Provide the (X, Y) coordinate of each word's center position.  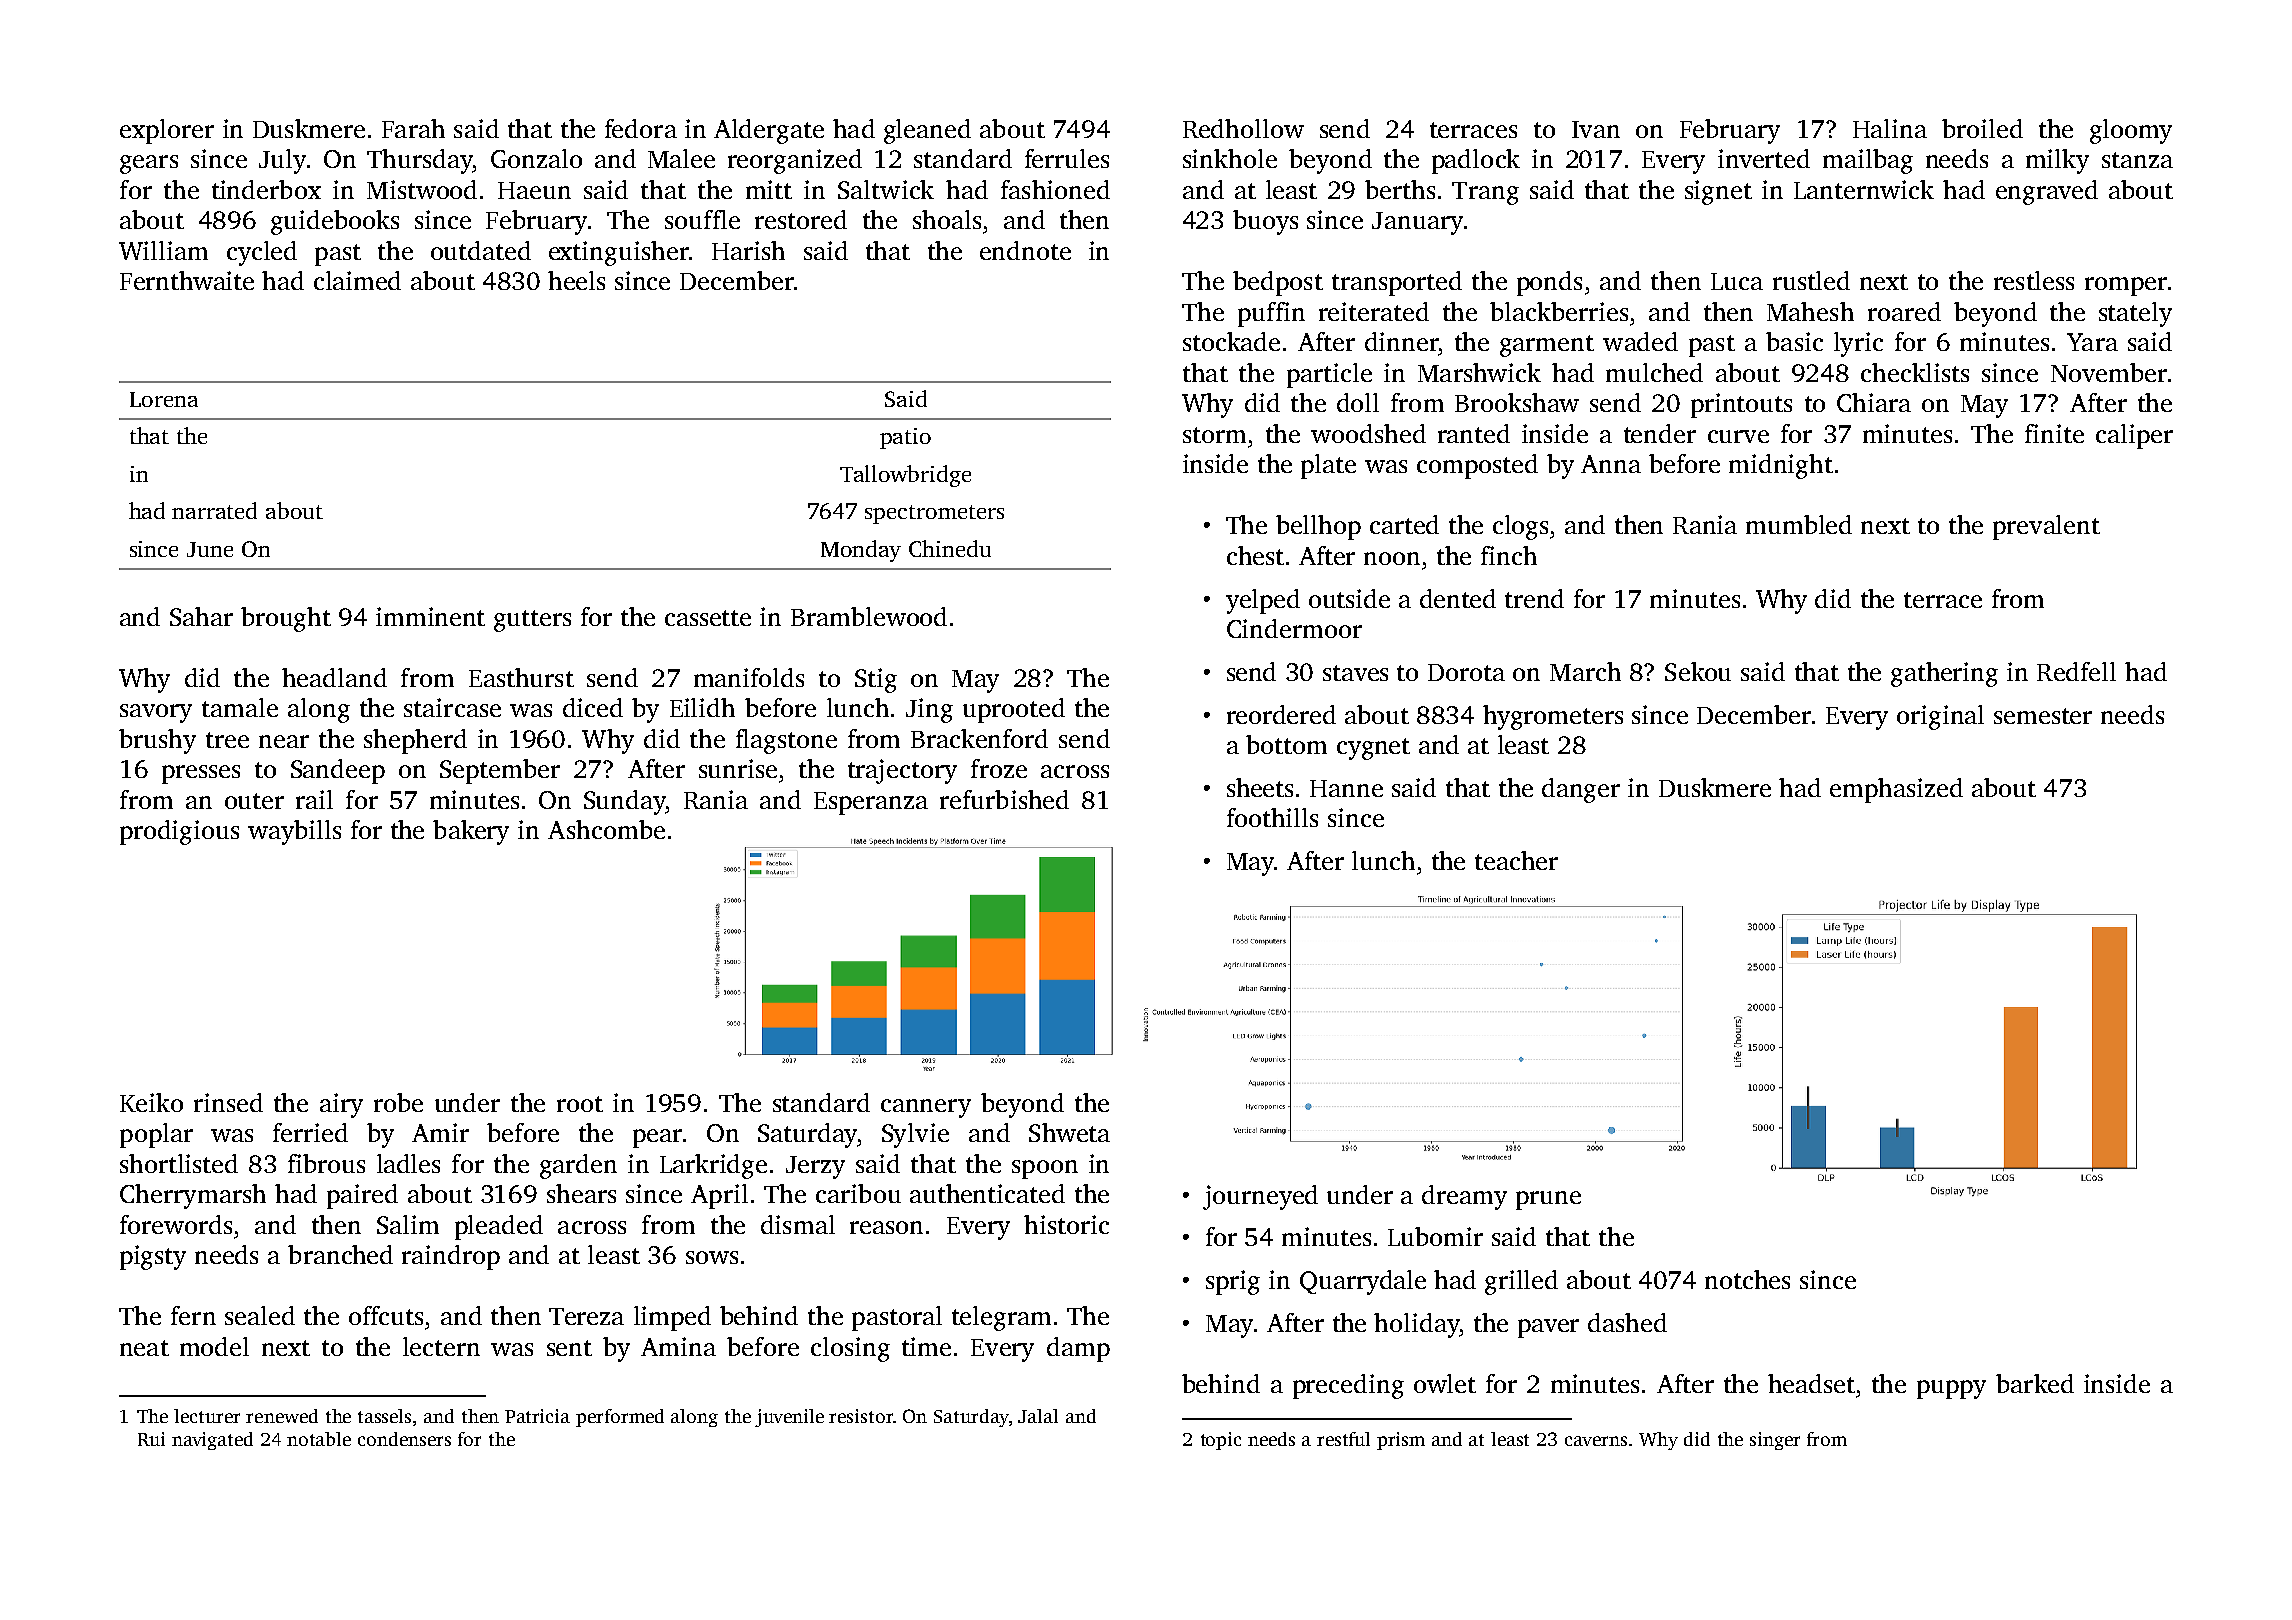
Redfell (2076, 671)
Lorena (164, 399)
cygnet (1373, 749)
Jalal (1038, 1416)
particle (1329, 375)
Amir (440, 1132)
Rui (151, 1439)
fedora (641, 128)
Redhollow (1243, 128)
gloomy (2131, 131)
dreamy (1464, 1197)
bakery (471, 832)
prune (1548, 1200)
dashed (1627, 1322)
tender (1660, 433)
